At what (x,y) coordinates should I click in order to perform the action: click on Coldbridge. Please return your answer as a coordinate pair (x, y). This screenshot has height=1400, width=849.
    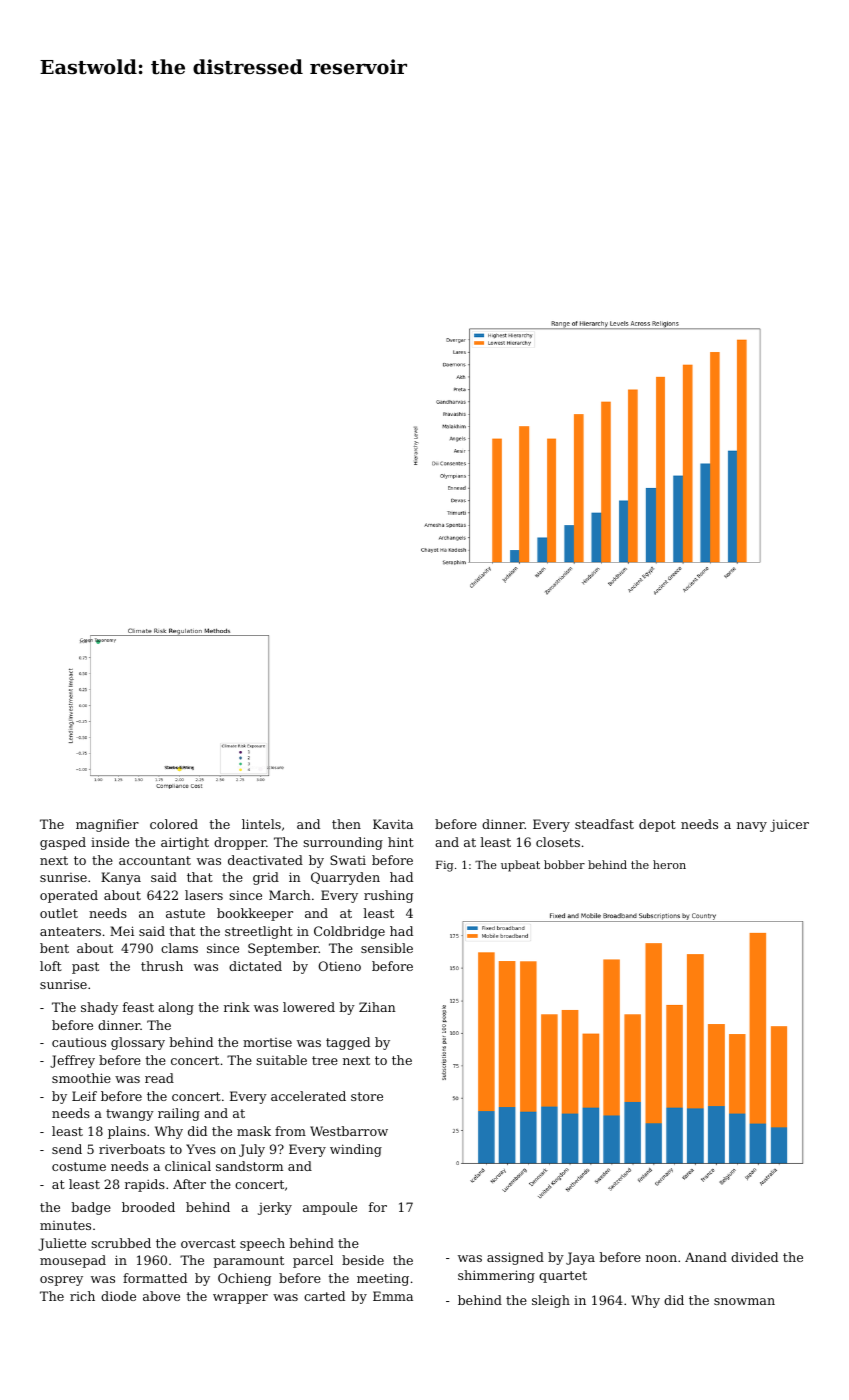
    Looking at the image, I should click on (349, 932).
